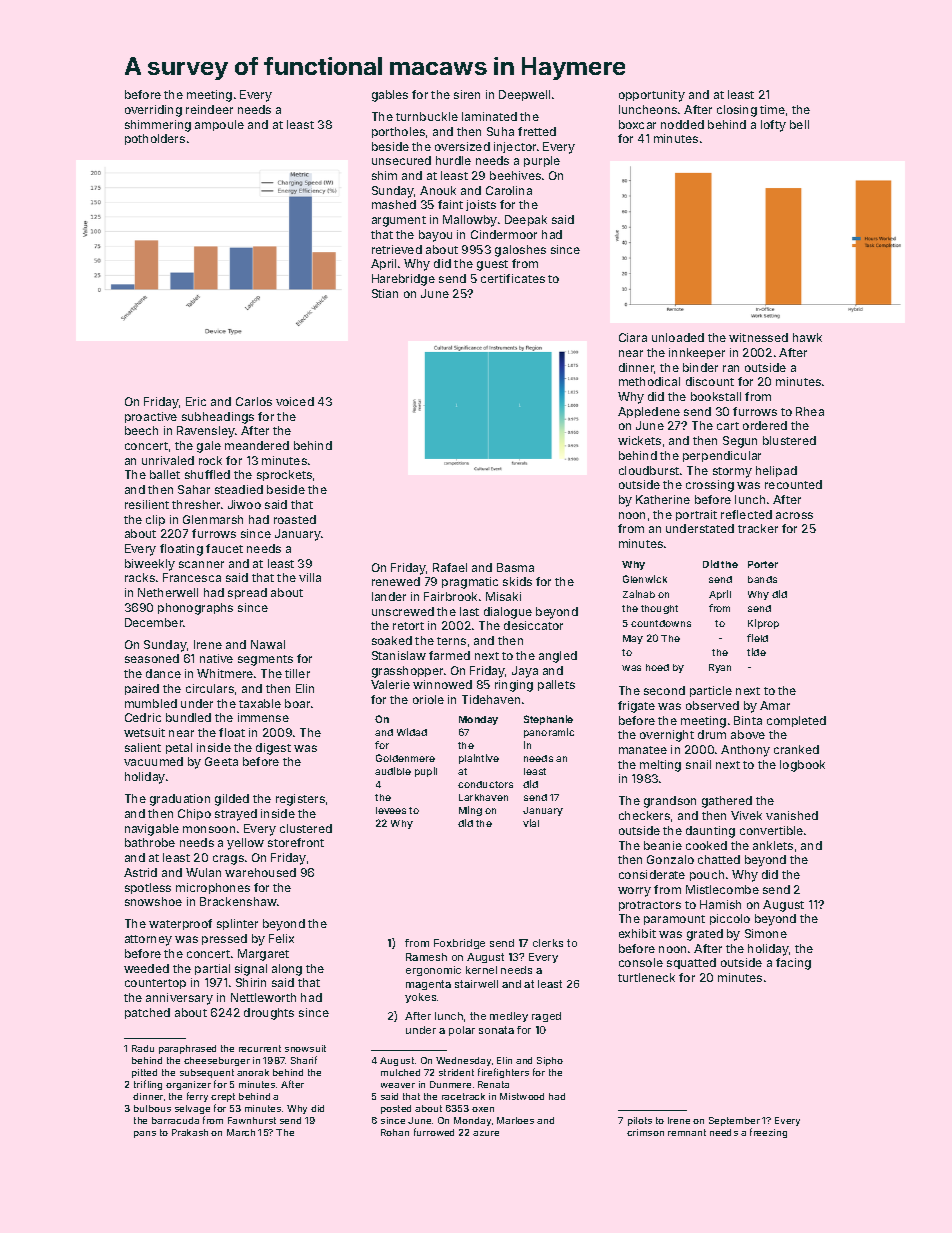 This screenshot has width=952, height=1233. What do you see at coordinates (705, 935) in the screenshot?
I see `grated` at bounding box center [705, 935].
